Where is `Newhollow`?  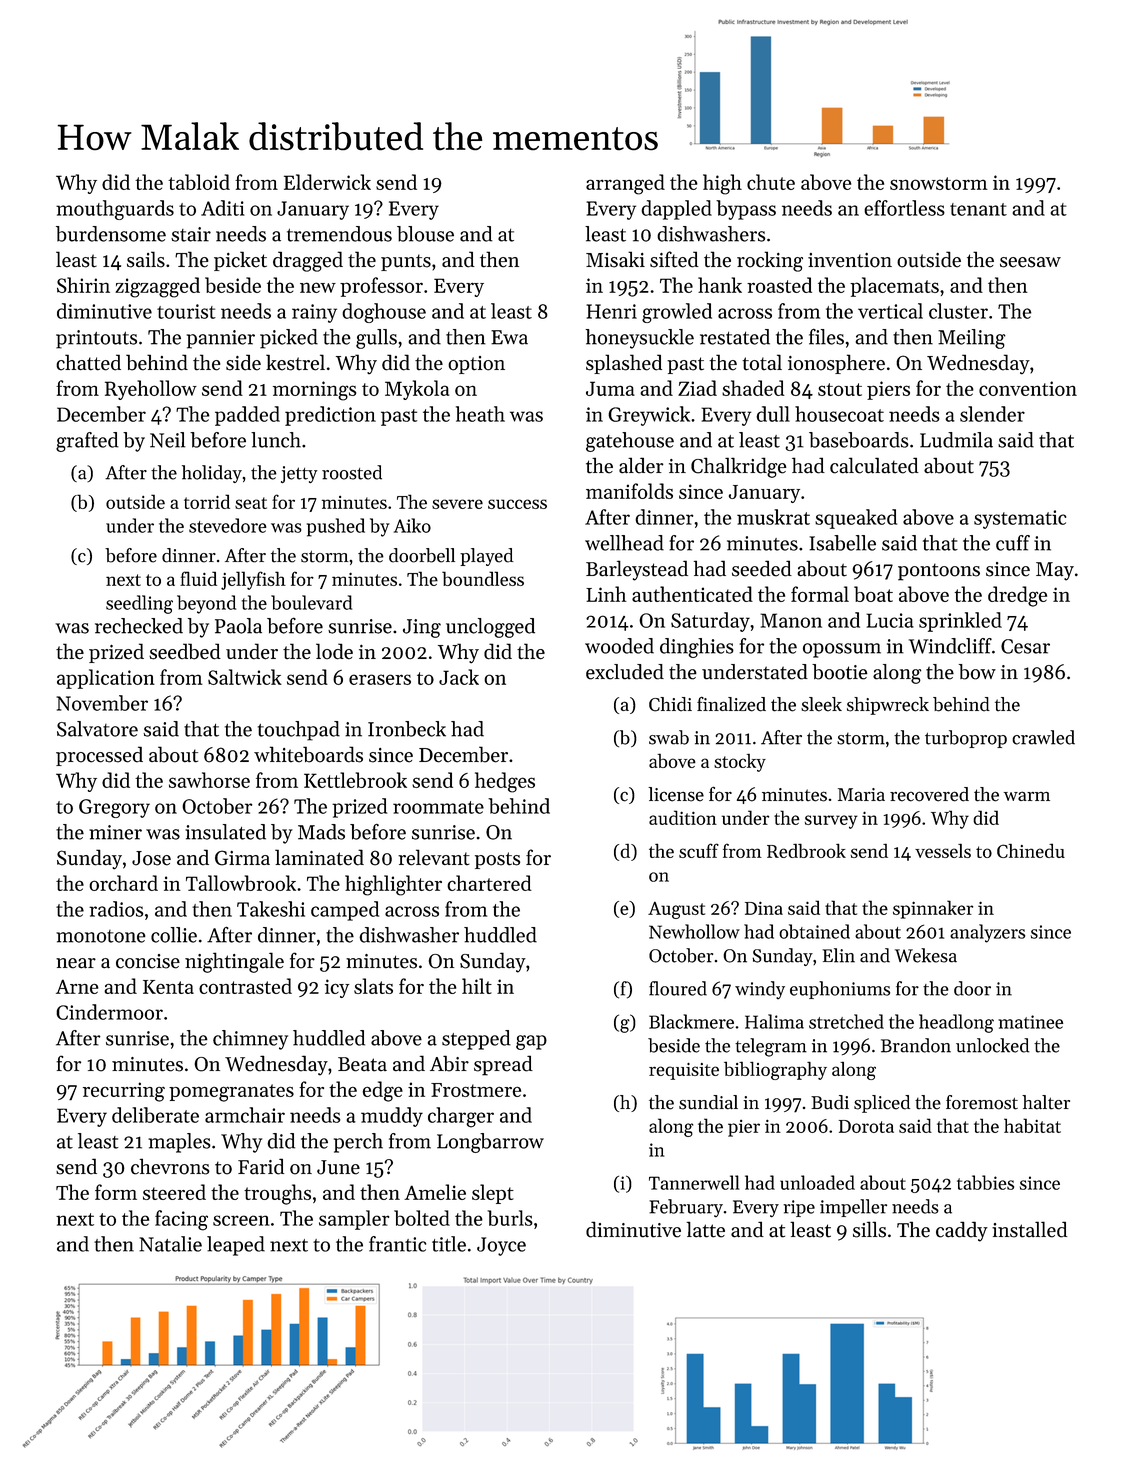
Newhollow is located at coordinates (694, 931).
